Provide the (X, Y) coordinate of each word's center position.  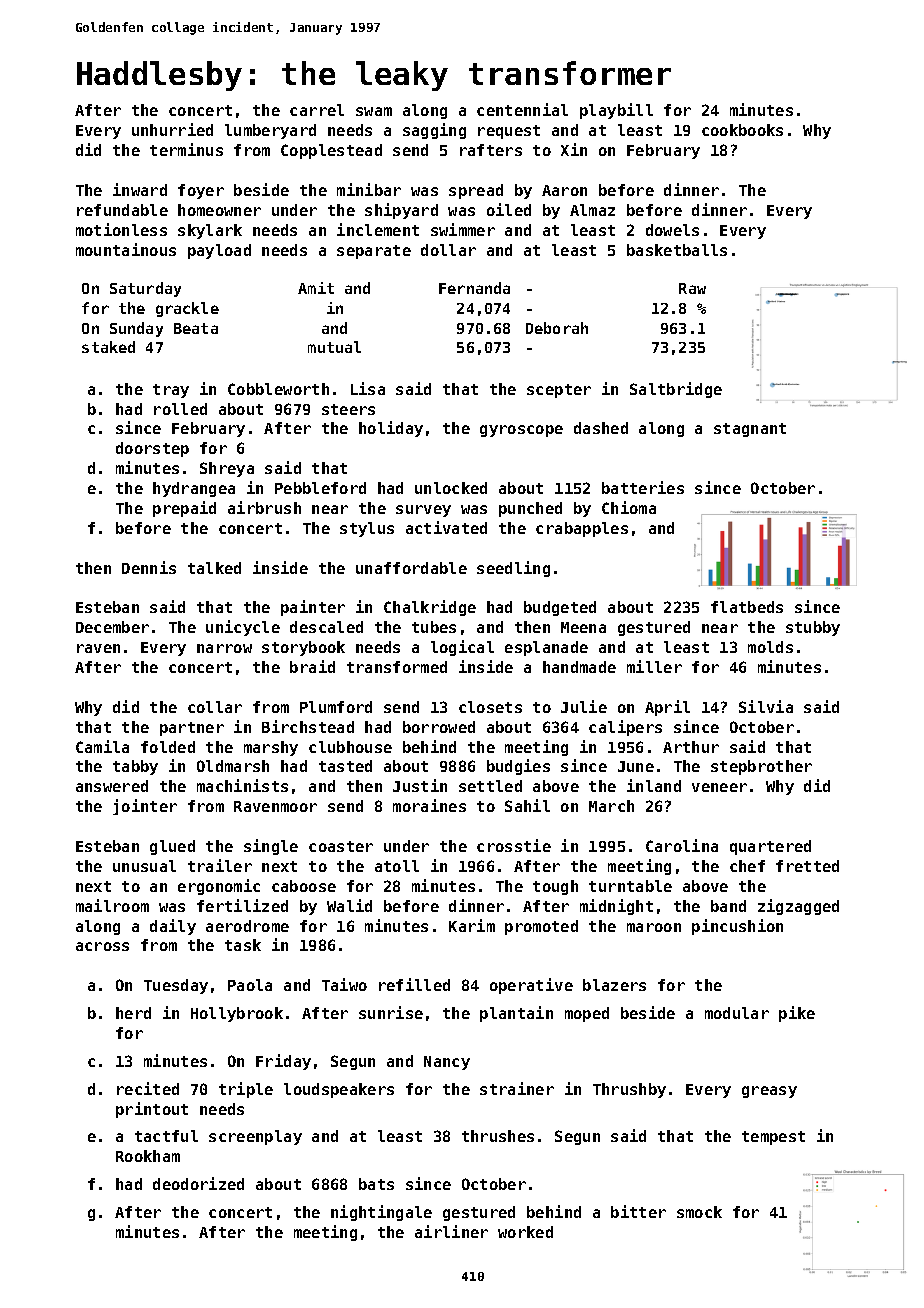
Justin (420, 785)
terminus (186, 149)
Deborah (557, 328)
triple (246, 1090)
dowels (672, 230)
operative (531, 986)
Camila (102, 746)
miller (654, 666)
